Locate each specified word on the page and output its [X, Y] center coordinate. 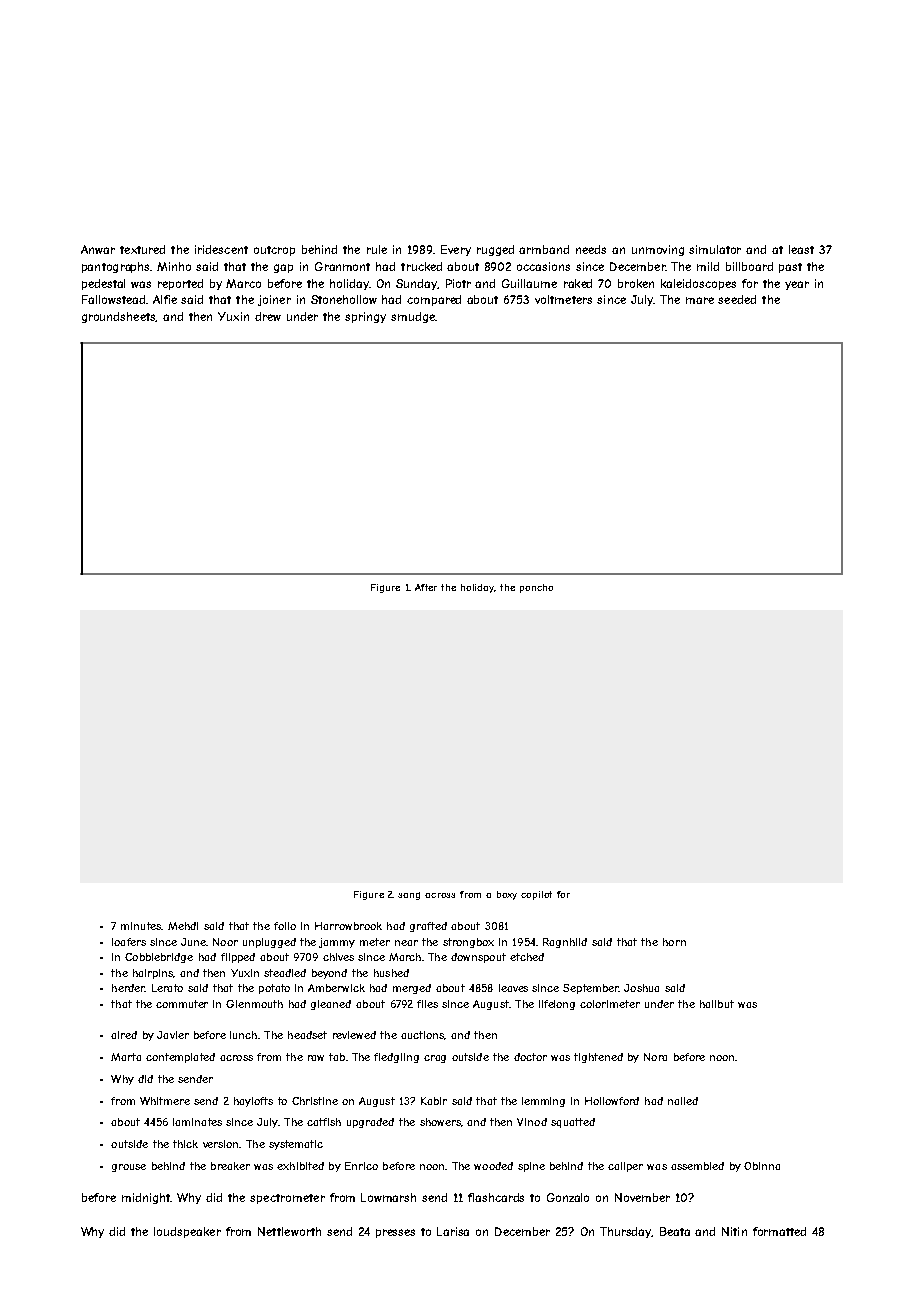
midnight [146, 1198]
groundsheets [119, 317]
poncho [536, 588]
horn [674, 942]
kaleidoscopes [698, 284]
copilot [536, 895]
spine [531, 1167]
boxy [507, 895]
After [426, 587]
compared [434, 300]
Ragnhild [565, 943]
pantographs [116, 267]
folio [285, 926]
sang [409, 896]
